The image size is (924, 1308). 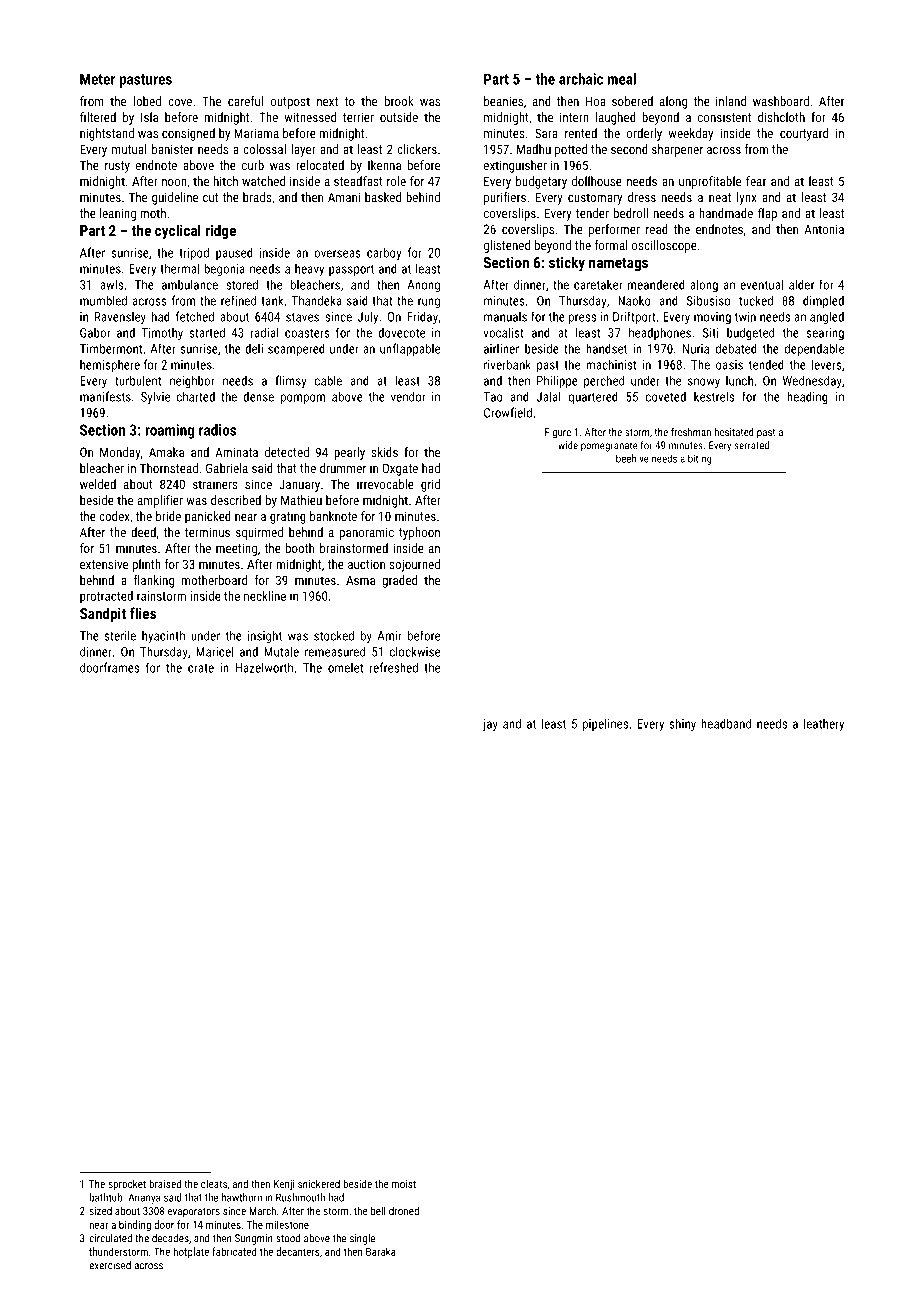 What do you see at coordinates (781, 101) in the document?
I see `washboard` at bounding box center [781, 101].
